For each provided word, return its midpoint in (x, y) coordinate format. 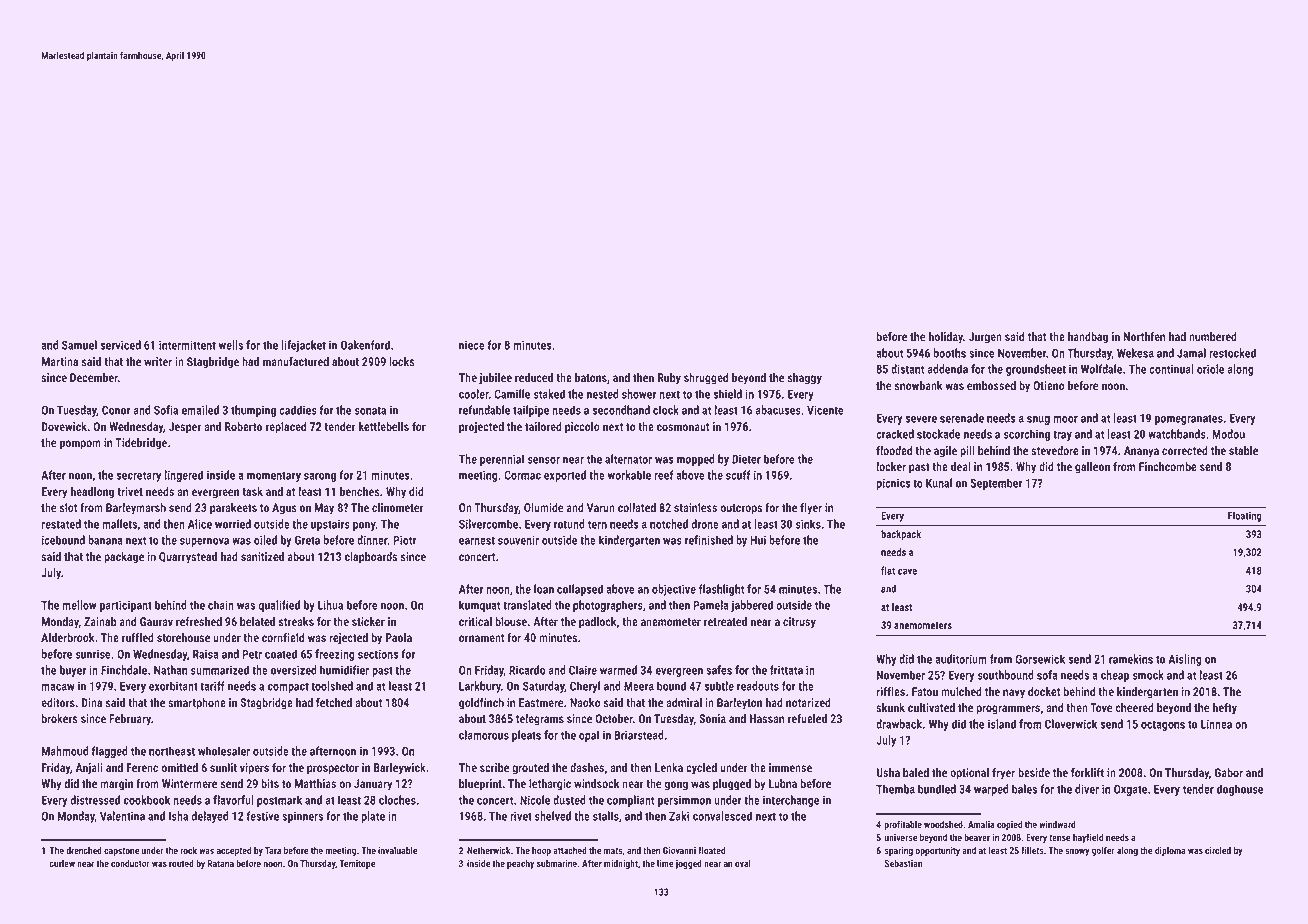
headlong (92, 493)
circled (1218, 850)
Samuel (79, 345)
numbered (1213, 336)
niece (472, 345)
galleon (1092, 468)
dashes (587, 767)
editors (58, 702)
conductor (130, 863)
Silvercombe (488, 524)
